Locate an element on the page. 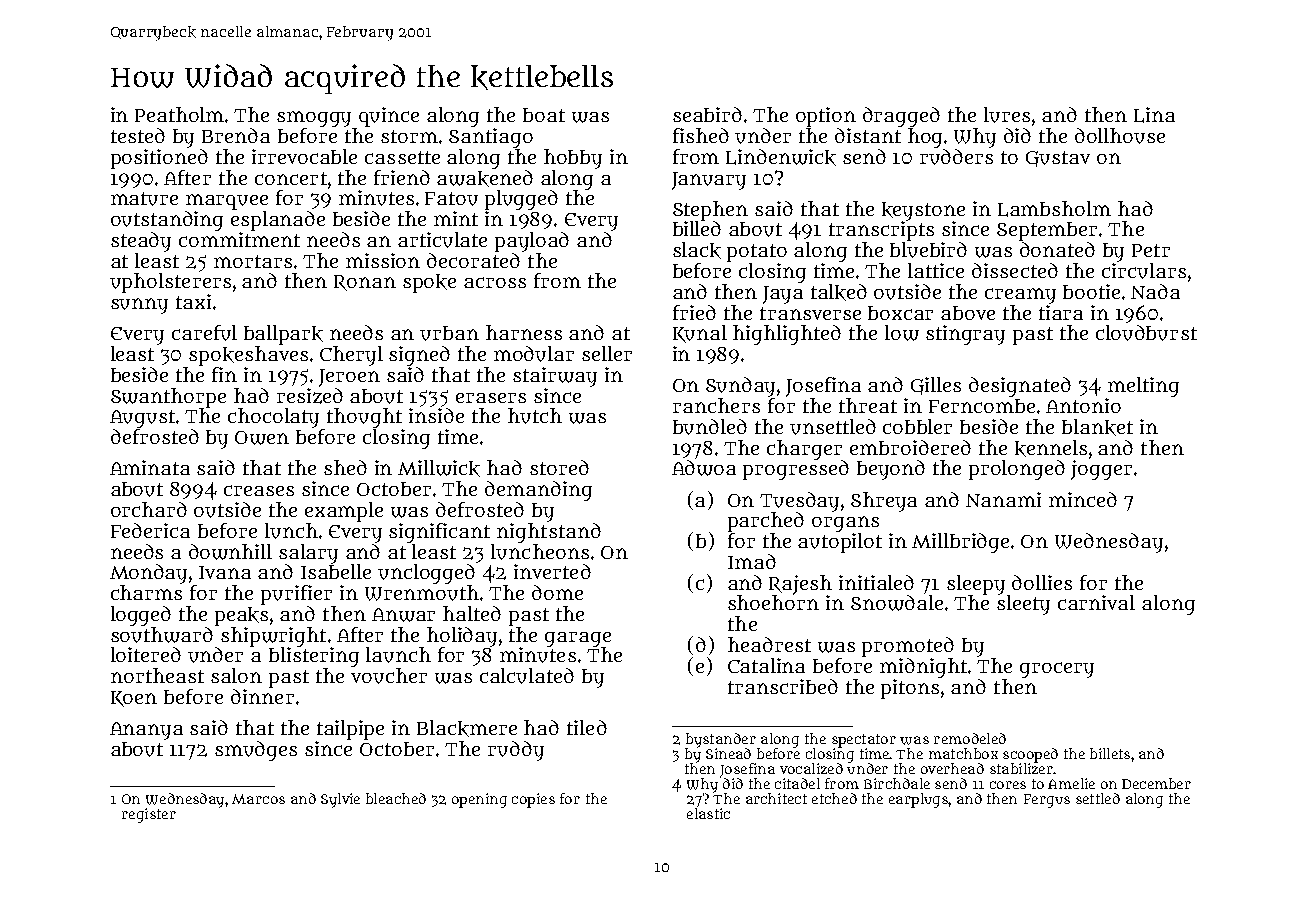 This image has width=1308, height=924. hog is located at coordinates (925, 138).
